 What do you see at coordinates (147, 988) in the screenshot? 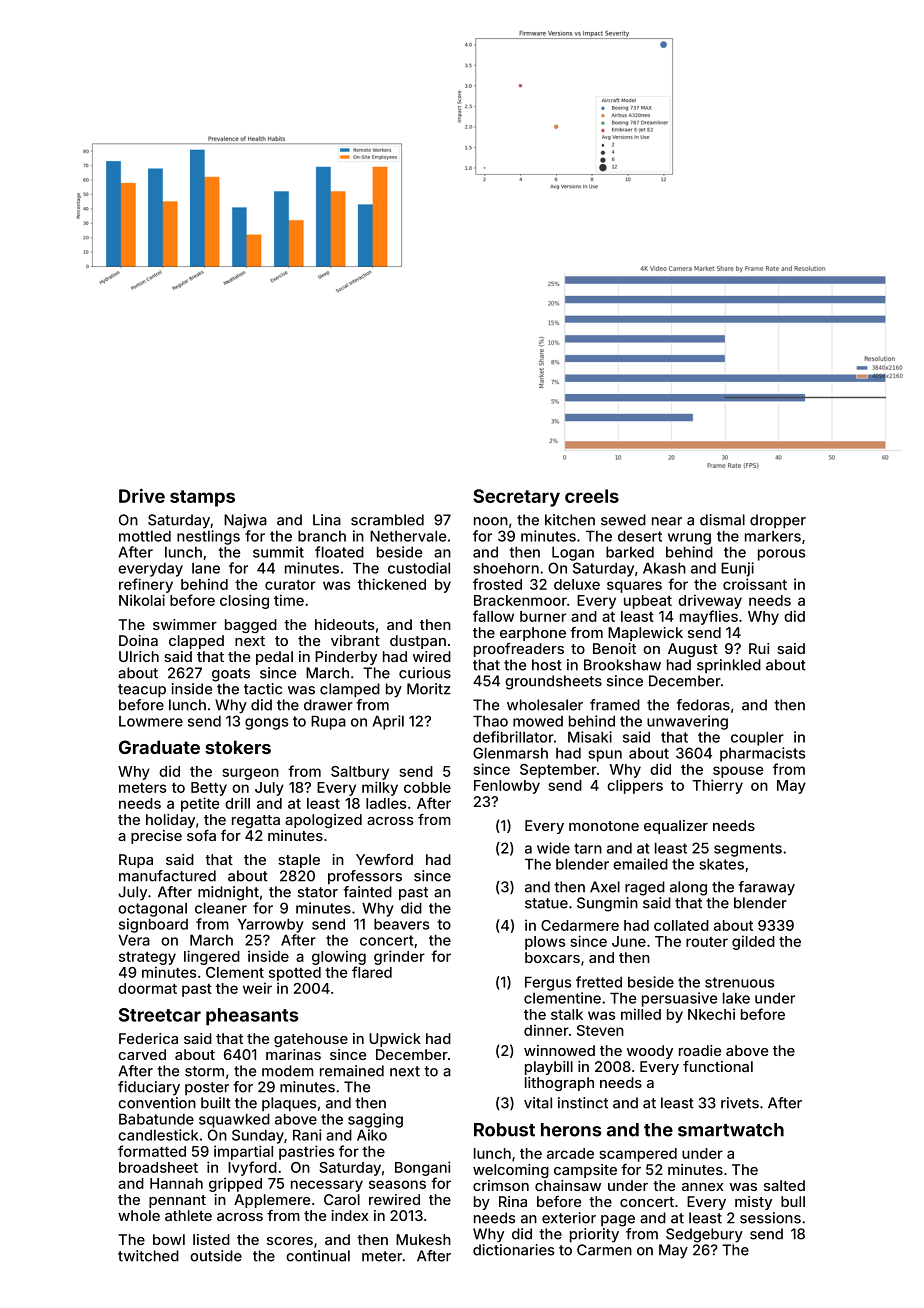
I see `doormat` at bounding box center [147, 988].
